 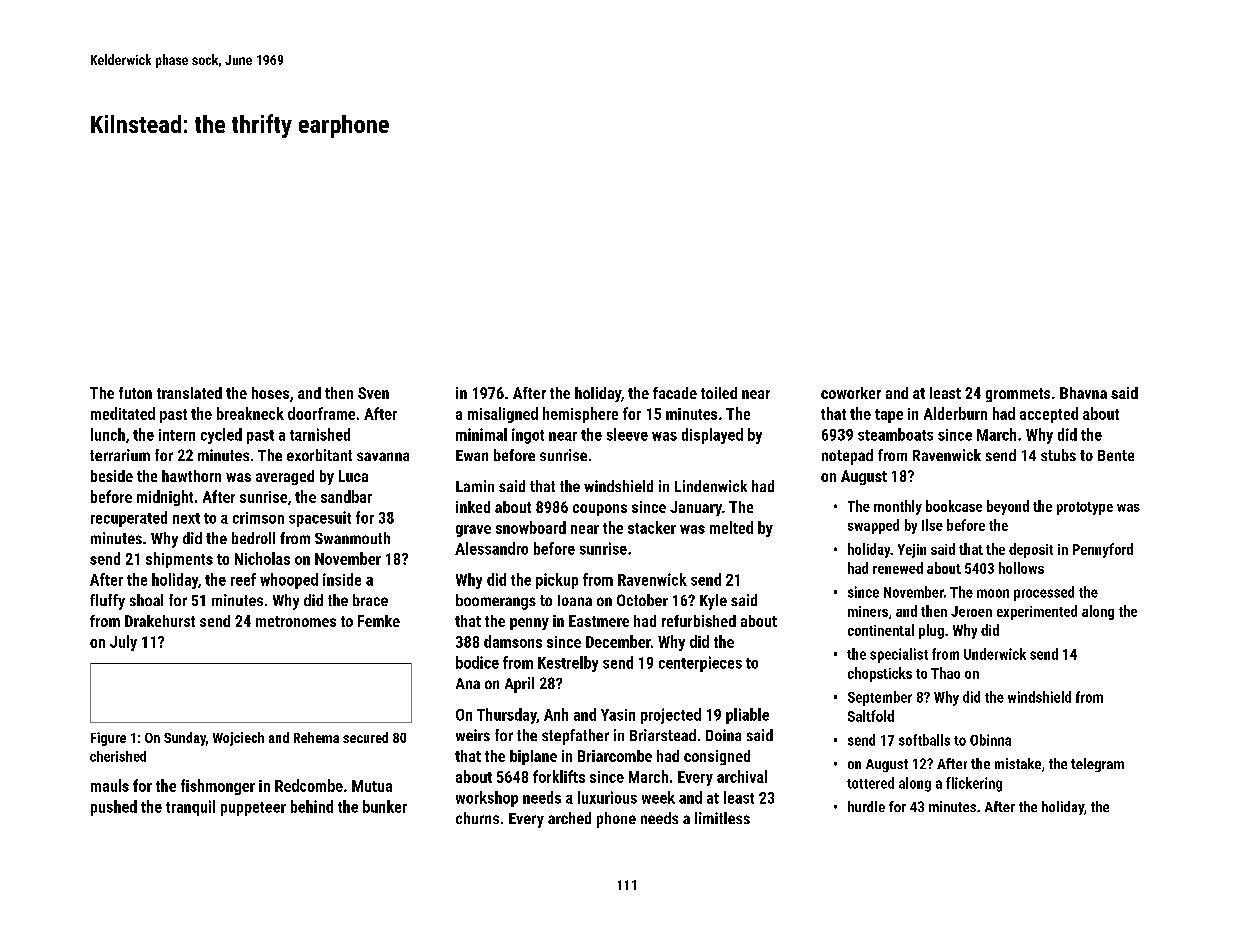 What do you see at coordinates (851, 393) in the image?
I see `coworker` at bounding box center [851, 393].
